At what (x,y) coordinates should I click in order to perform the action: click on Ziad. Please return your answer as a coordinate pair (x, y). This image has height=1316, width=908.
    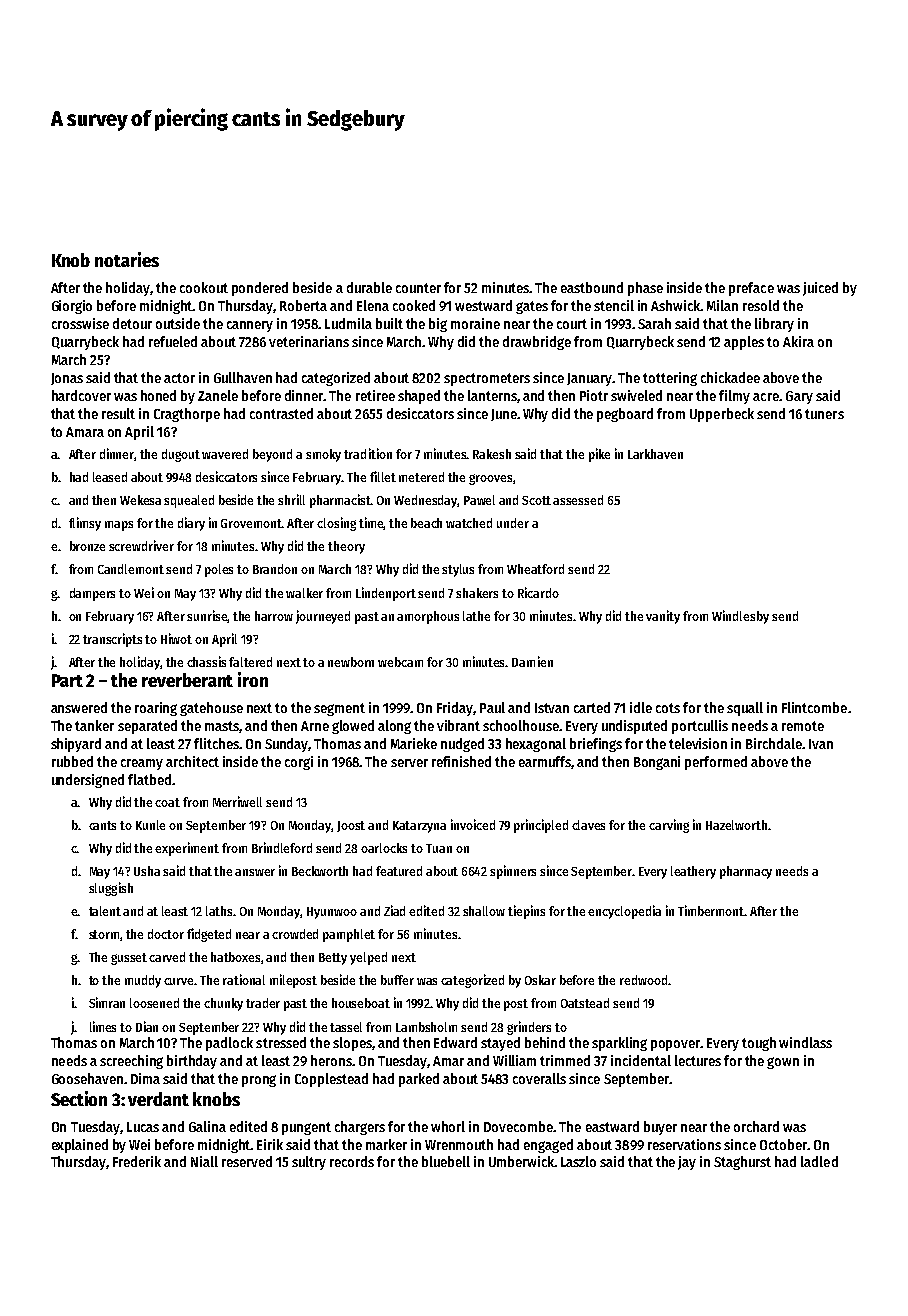
    Looking at the image, I should click on (394, 910).
